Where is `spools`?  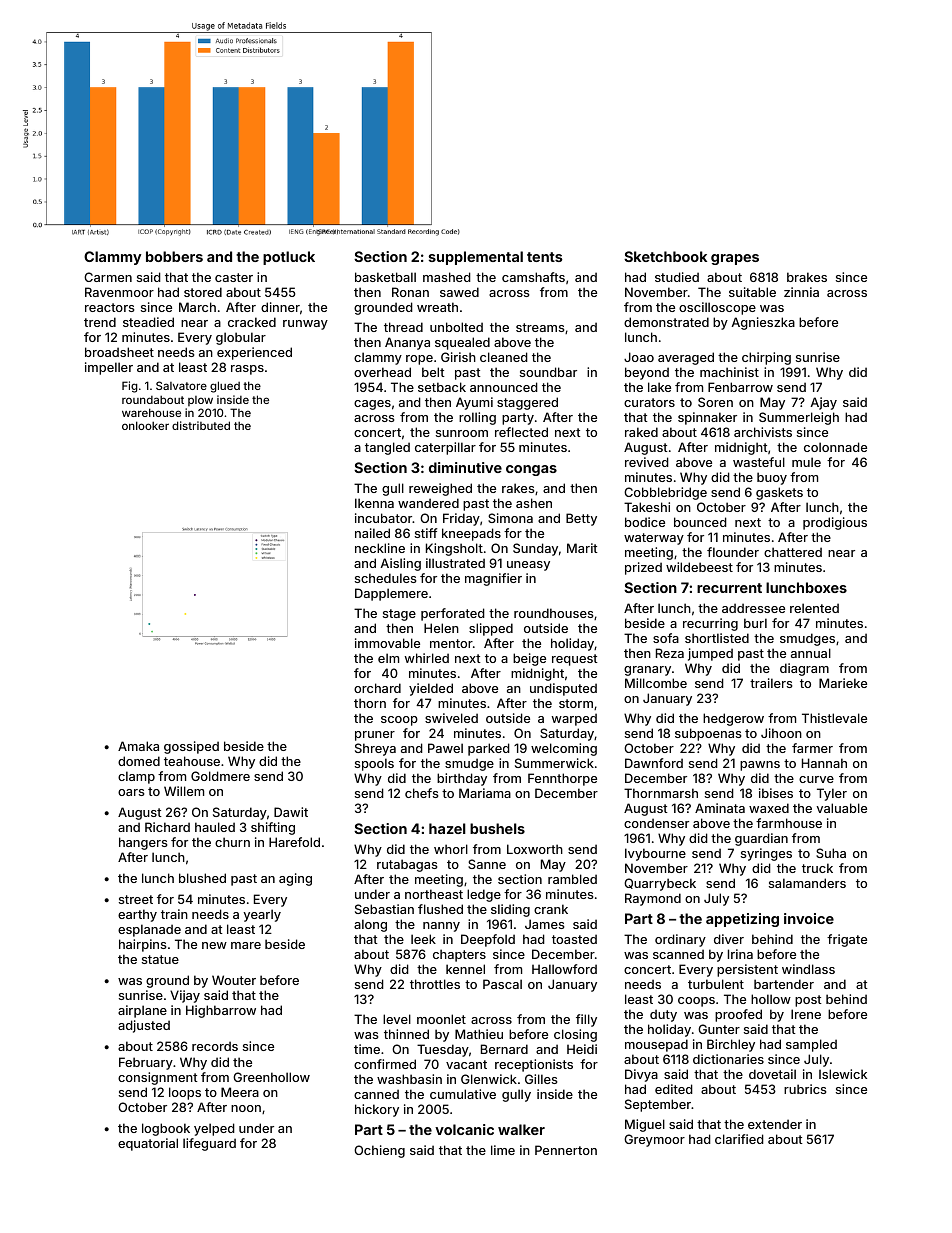 spools is located at coordinates (374, 764).
